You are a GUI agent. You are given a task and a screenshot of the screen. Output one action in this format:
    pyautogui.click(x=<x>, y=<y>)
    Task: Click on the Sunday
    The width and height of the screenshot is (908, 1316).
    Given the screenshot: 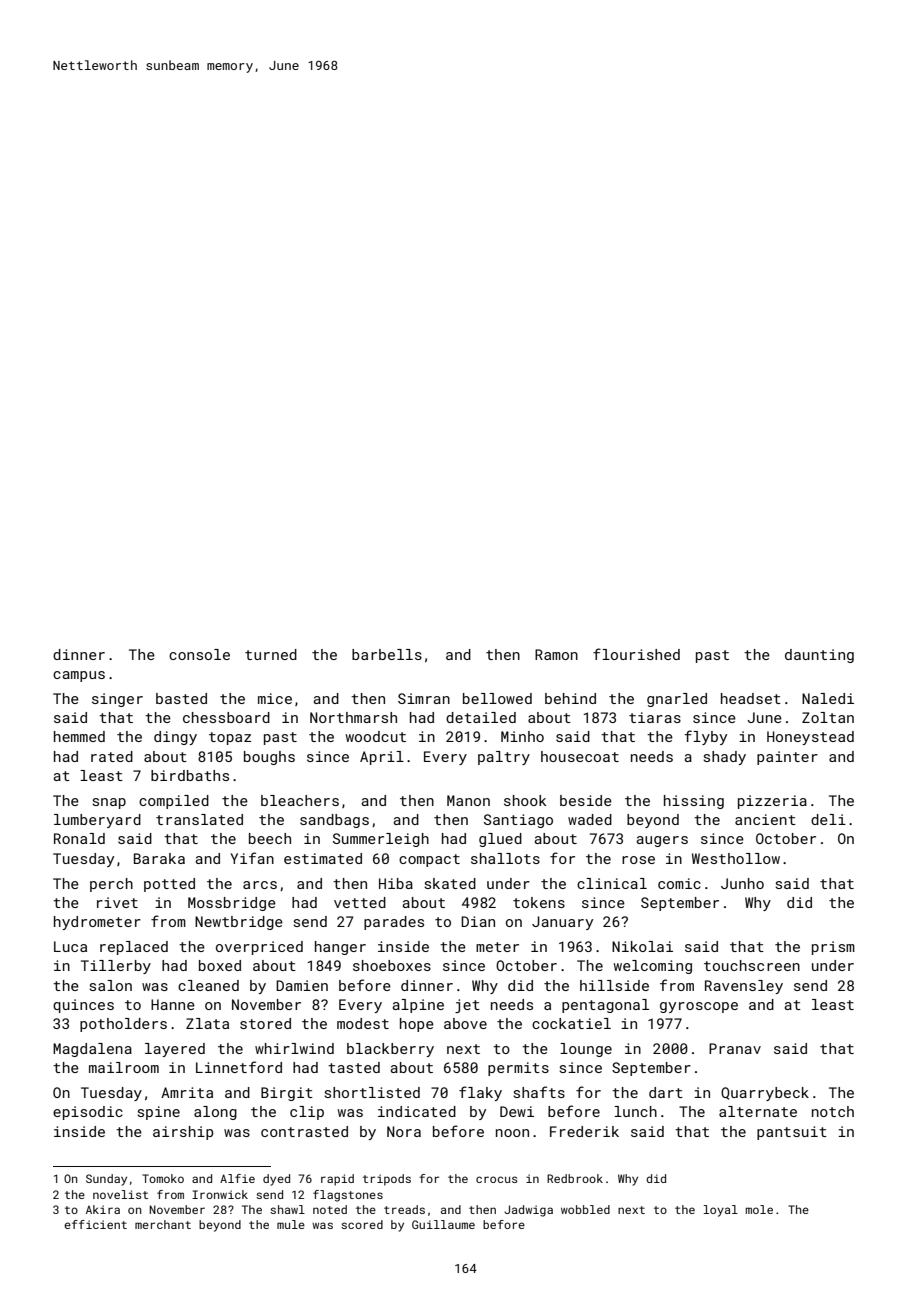 What is the action you would take?
    pyautogui.click(x=106, y=1180)
